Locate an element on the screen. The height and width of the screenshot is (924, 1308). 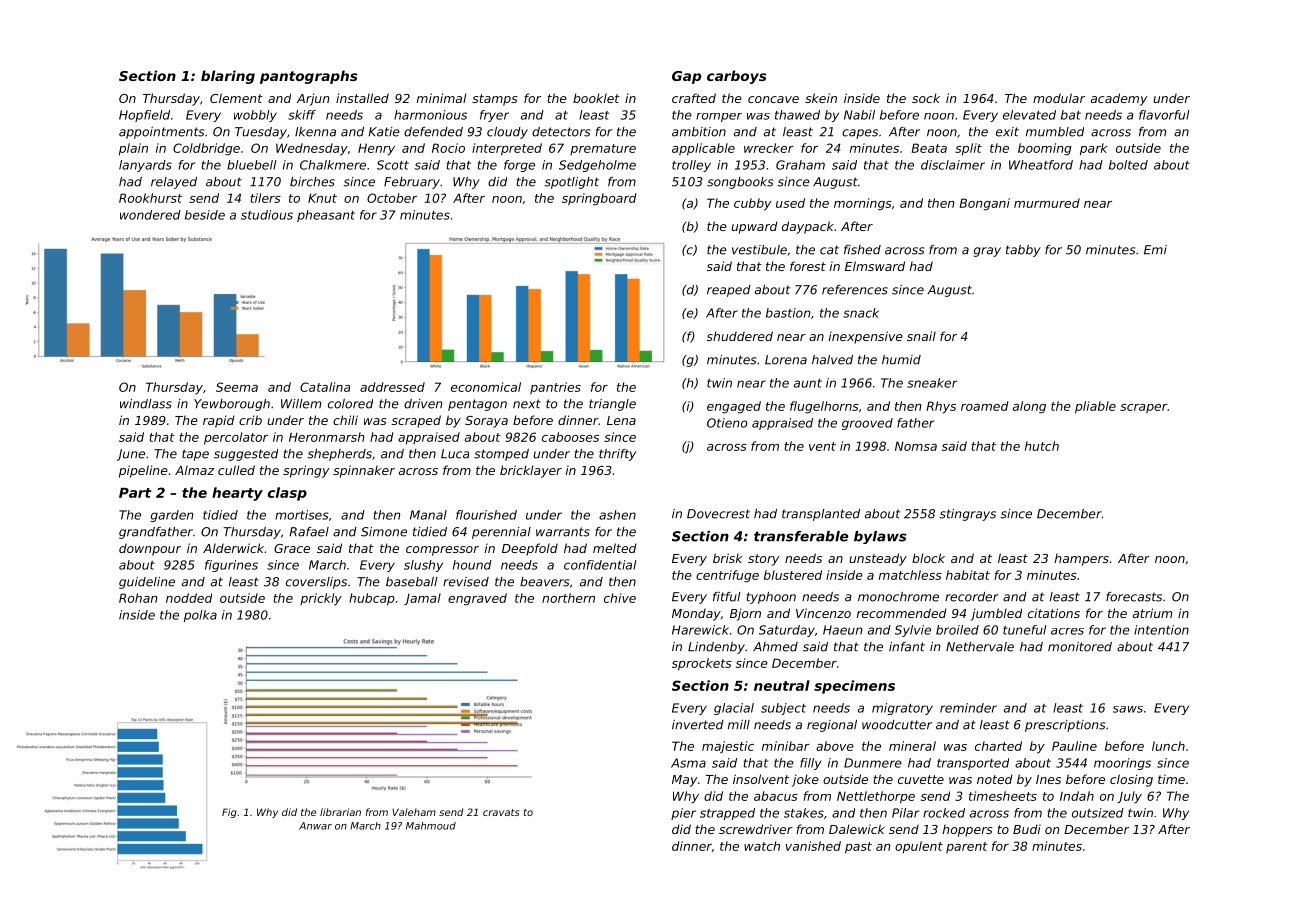
librarian is located at coordinates (340, 812).
